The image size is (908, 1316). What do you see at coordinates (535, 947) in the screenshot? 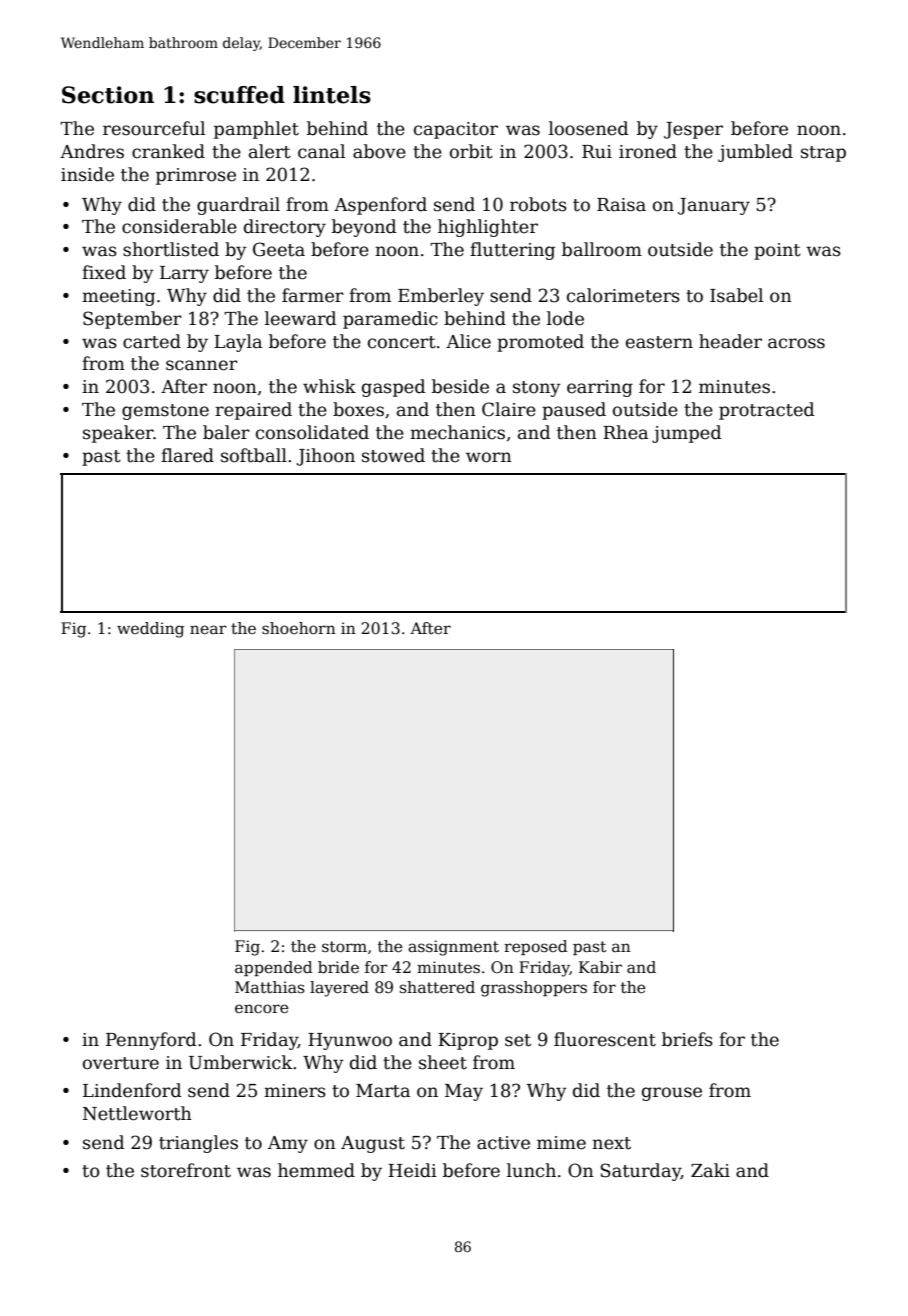
I see `reposed` at bounding box center [535, 947].
